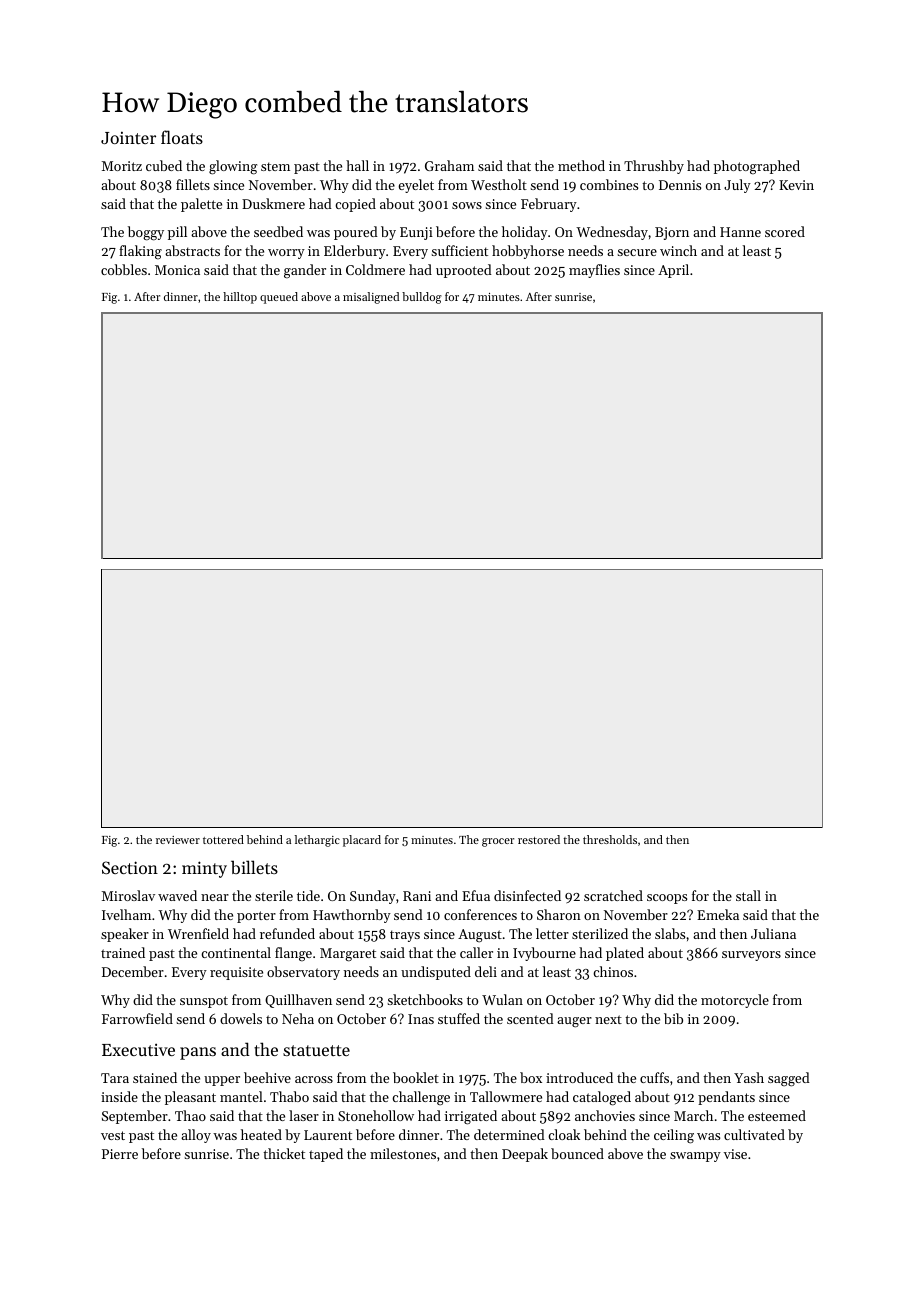 The width and height of the screenshot is (924, 1308). Describe the element at coordinates (128, 138) in the screenshot. I see `Jointer` at that location.
